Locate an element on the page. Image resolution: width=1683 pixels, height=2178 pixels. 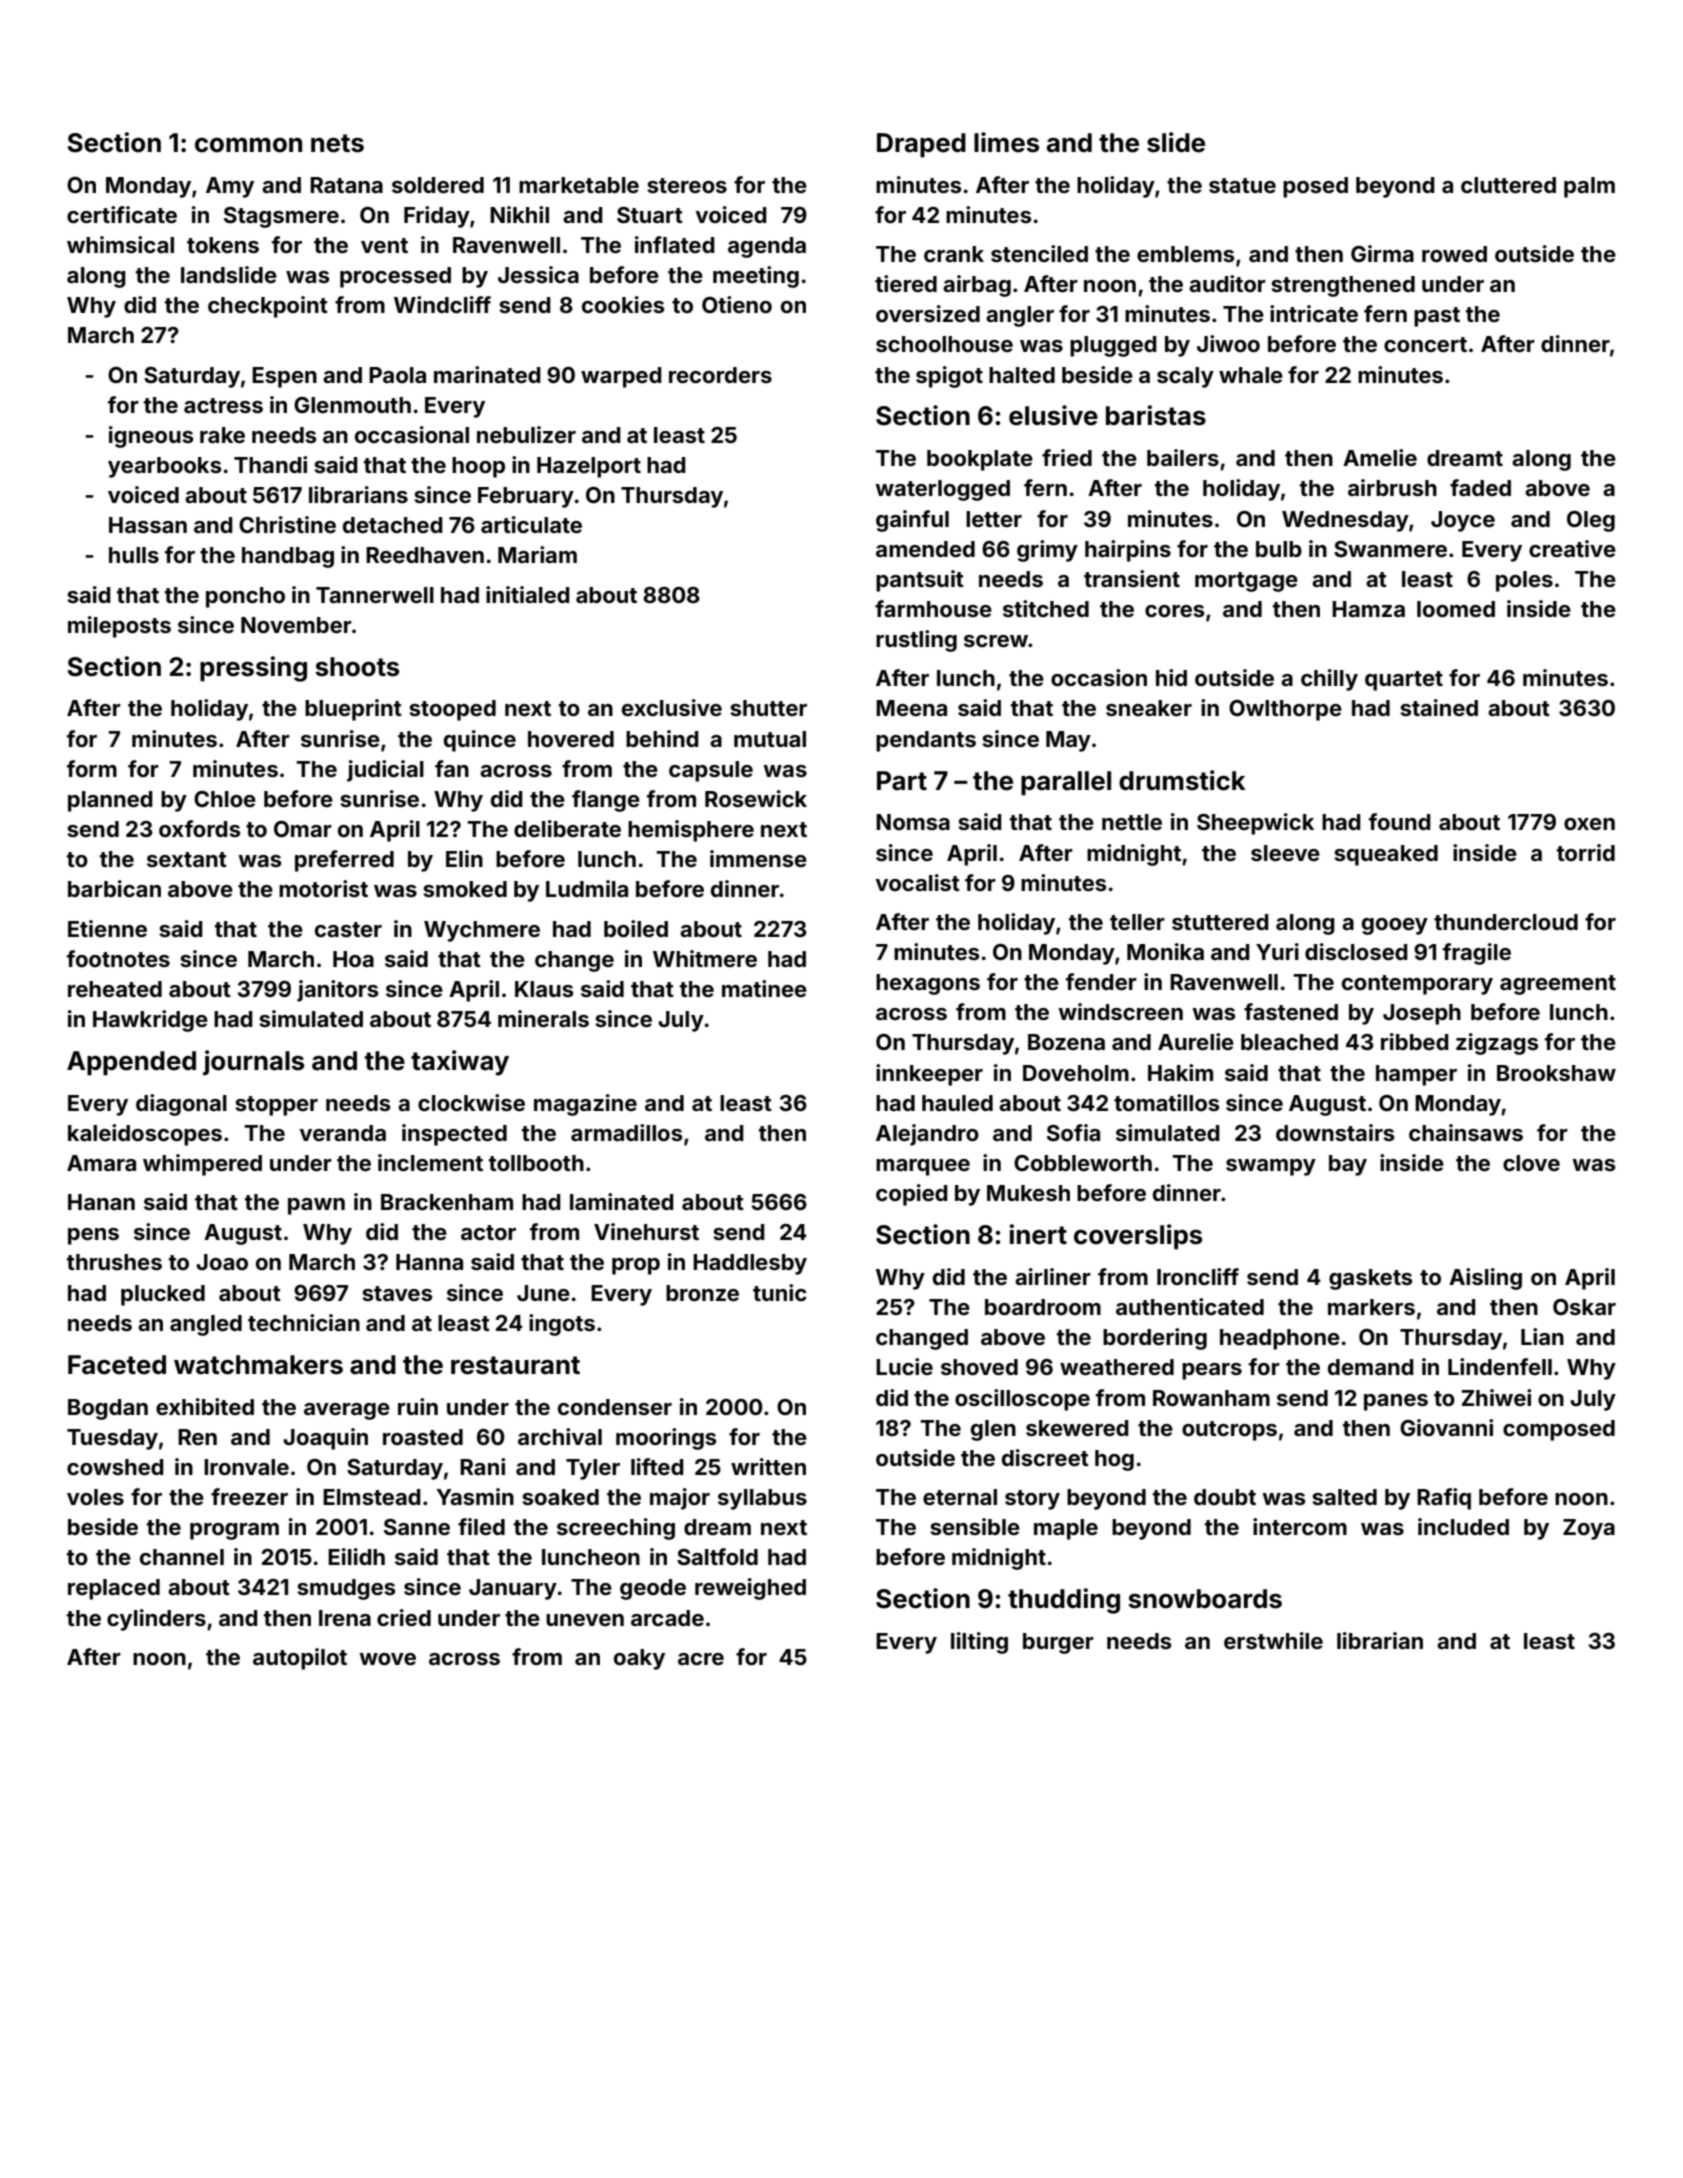
Hoa is located at coordinates (353, 959).
